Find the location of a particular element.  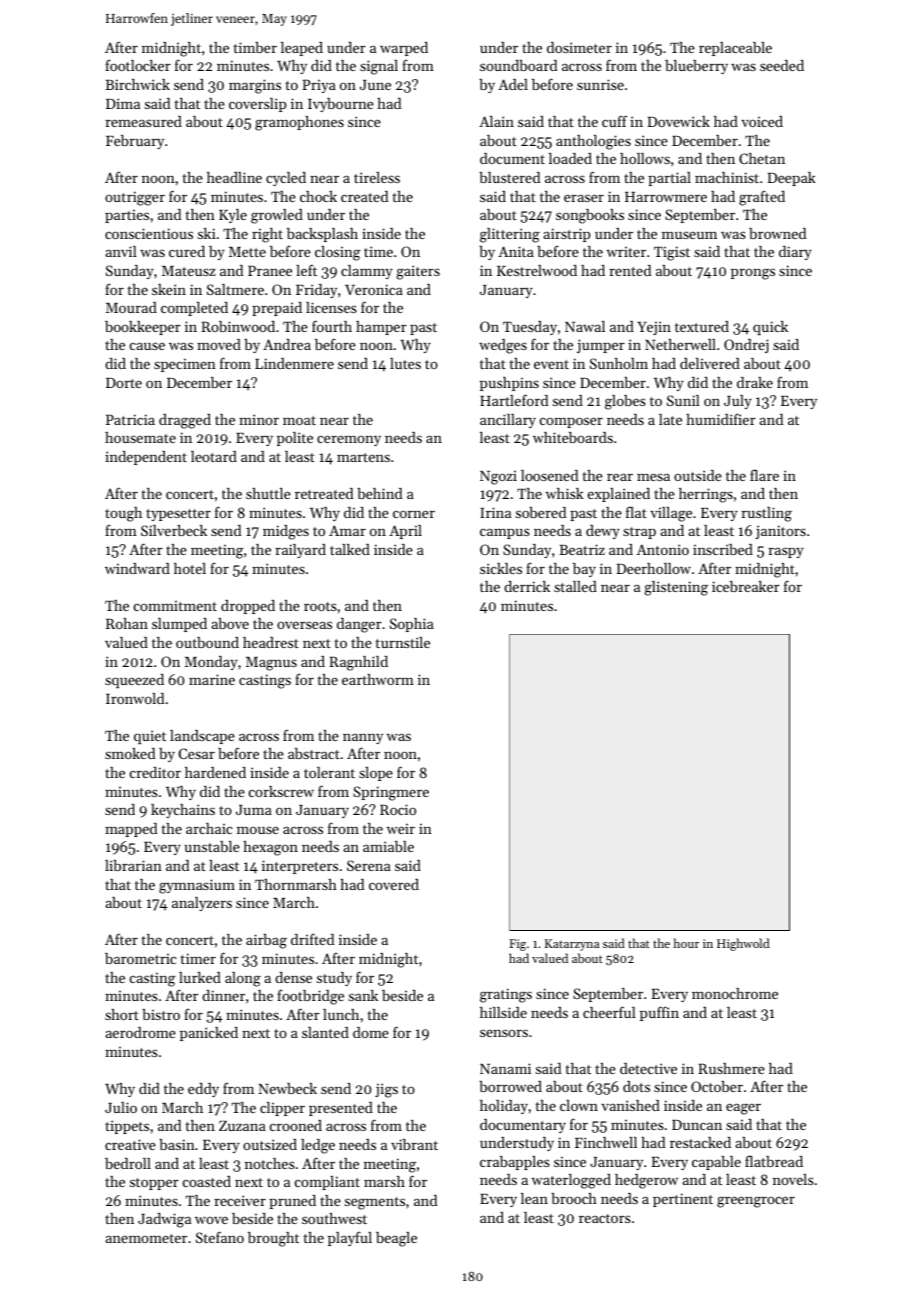

sensors is located at coordinates (504, 1033).
